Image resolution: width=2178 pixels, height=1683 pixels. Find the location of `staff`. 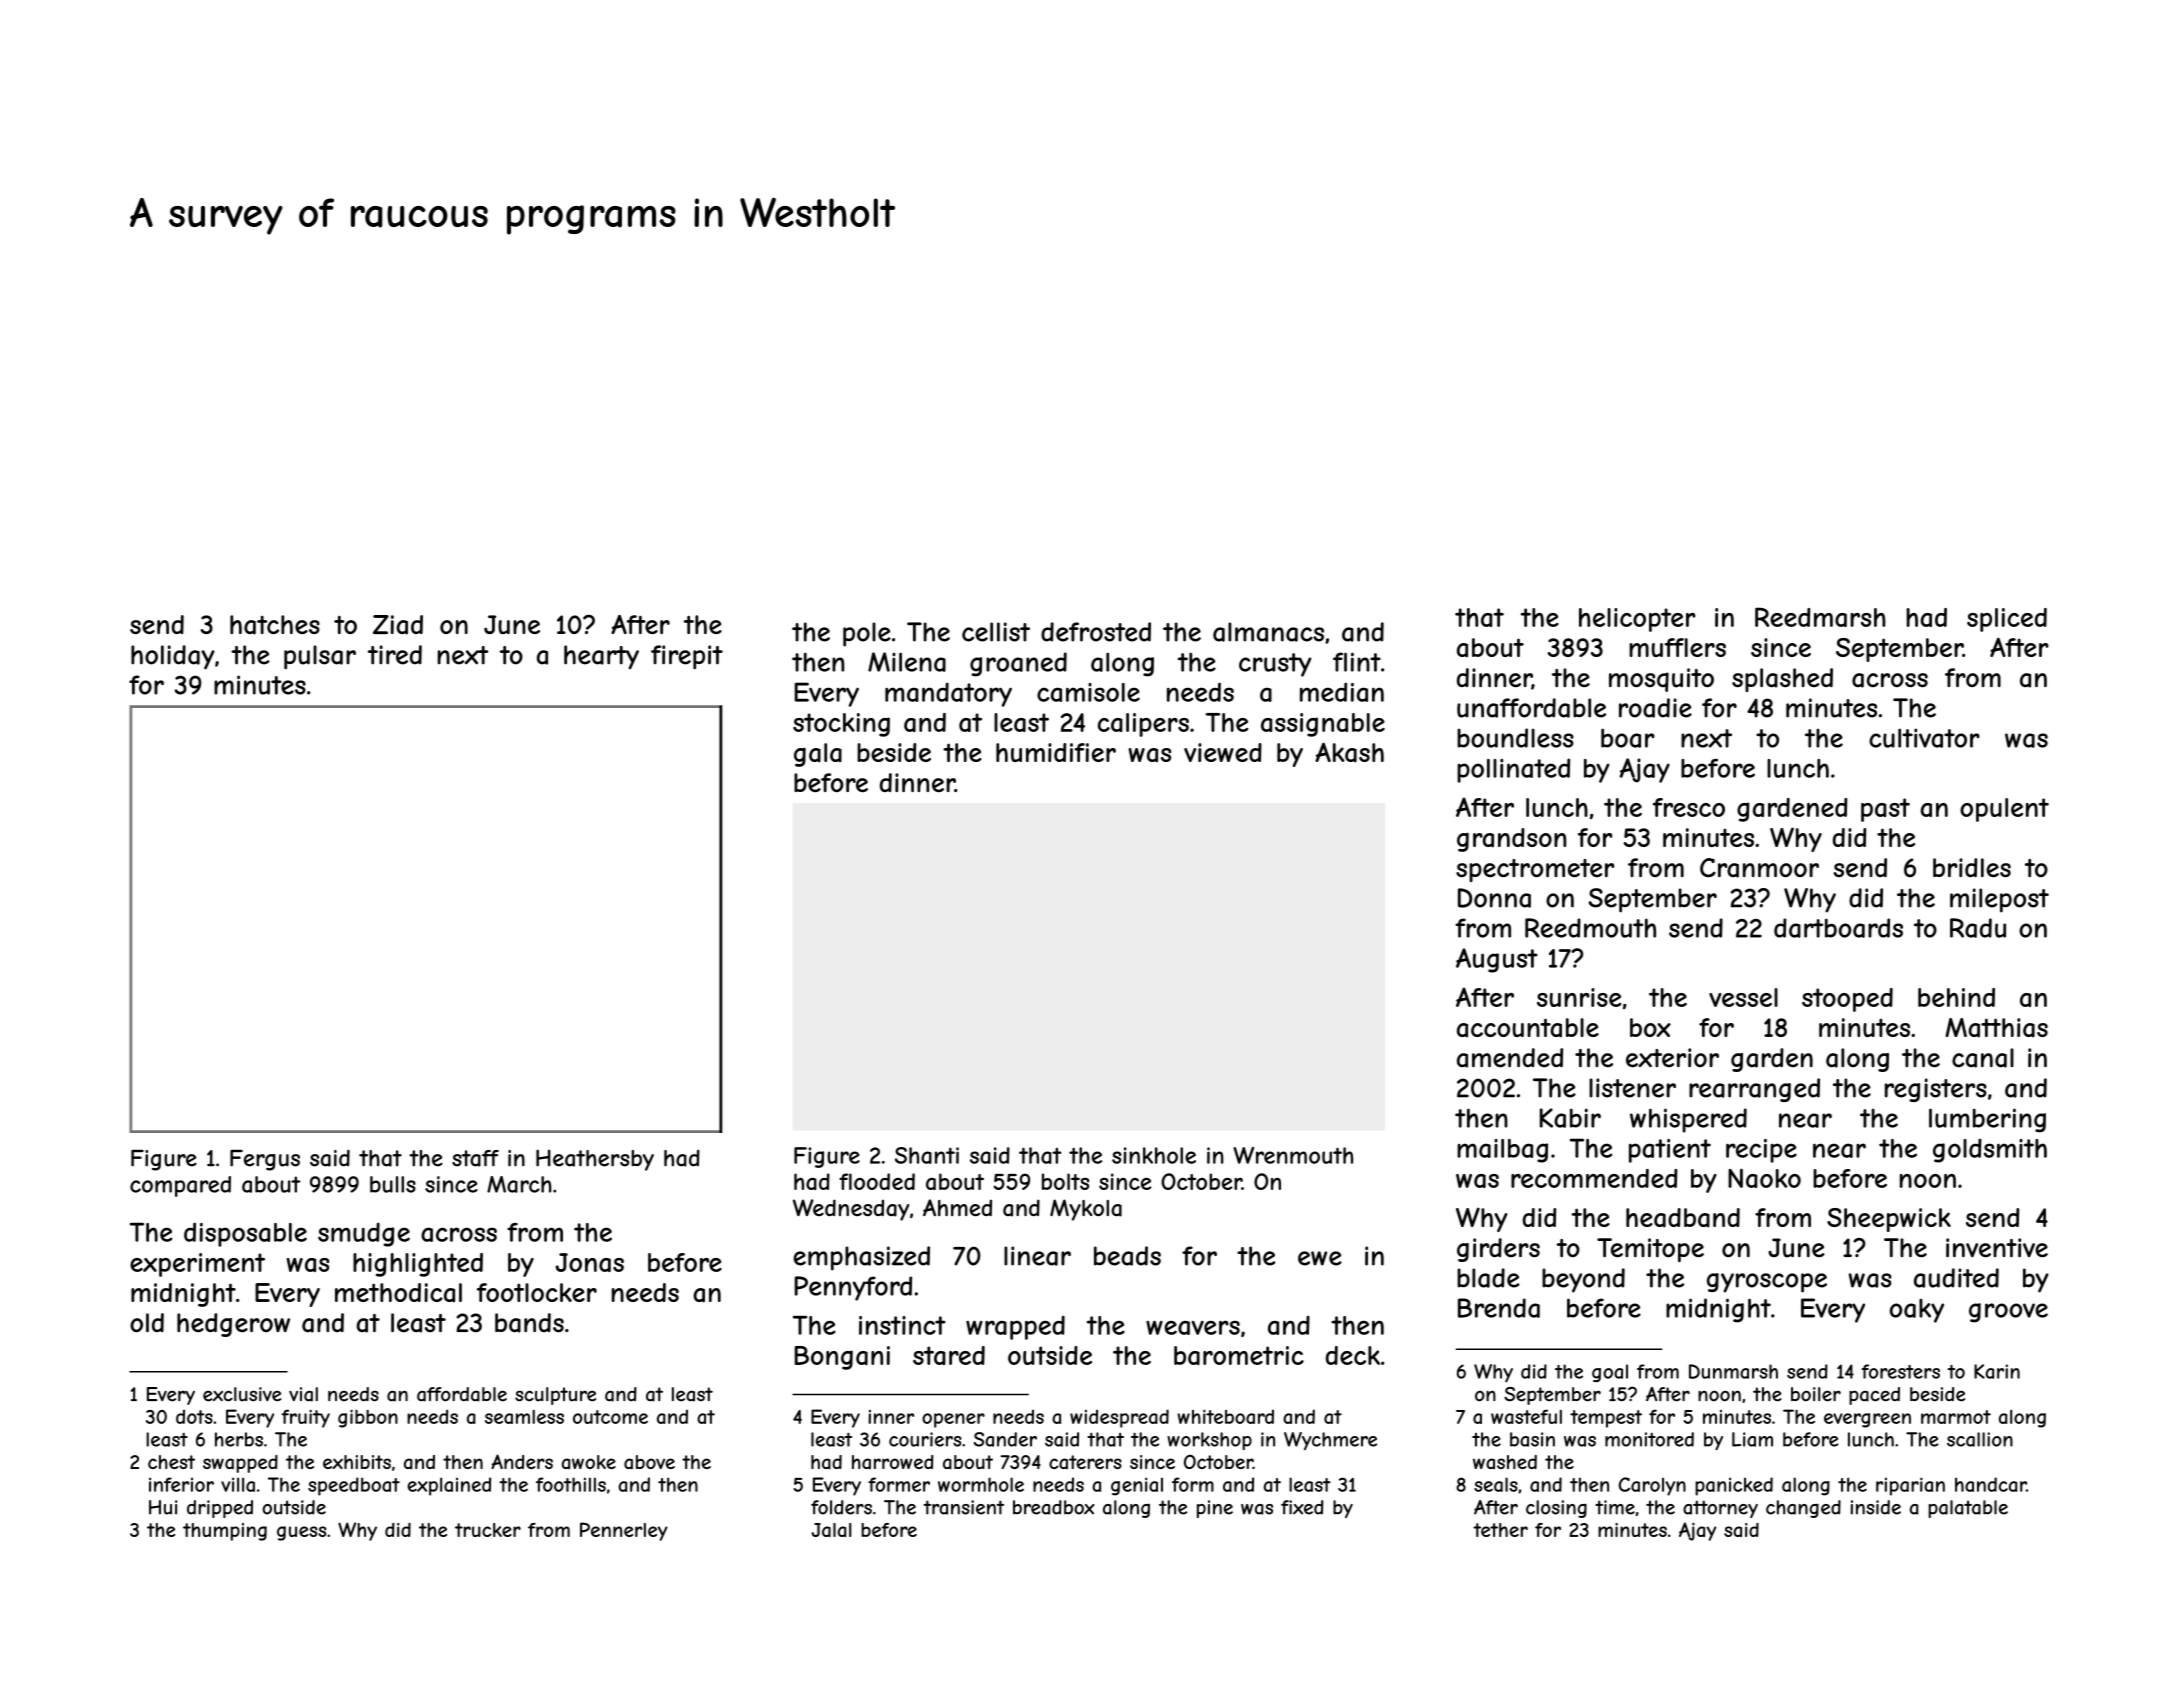

staff is located at coordinates (475, 1158).
